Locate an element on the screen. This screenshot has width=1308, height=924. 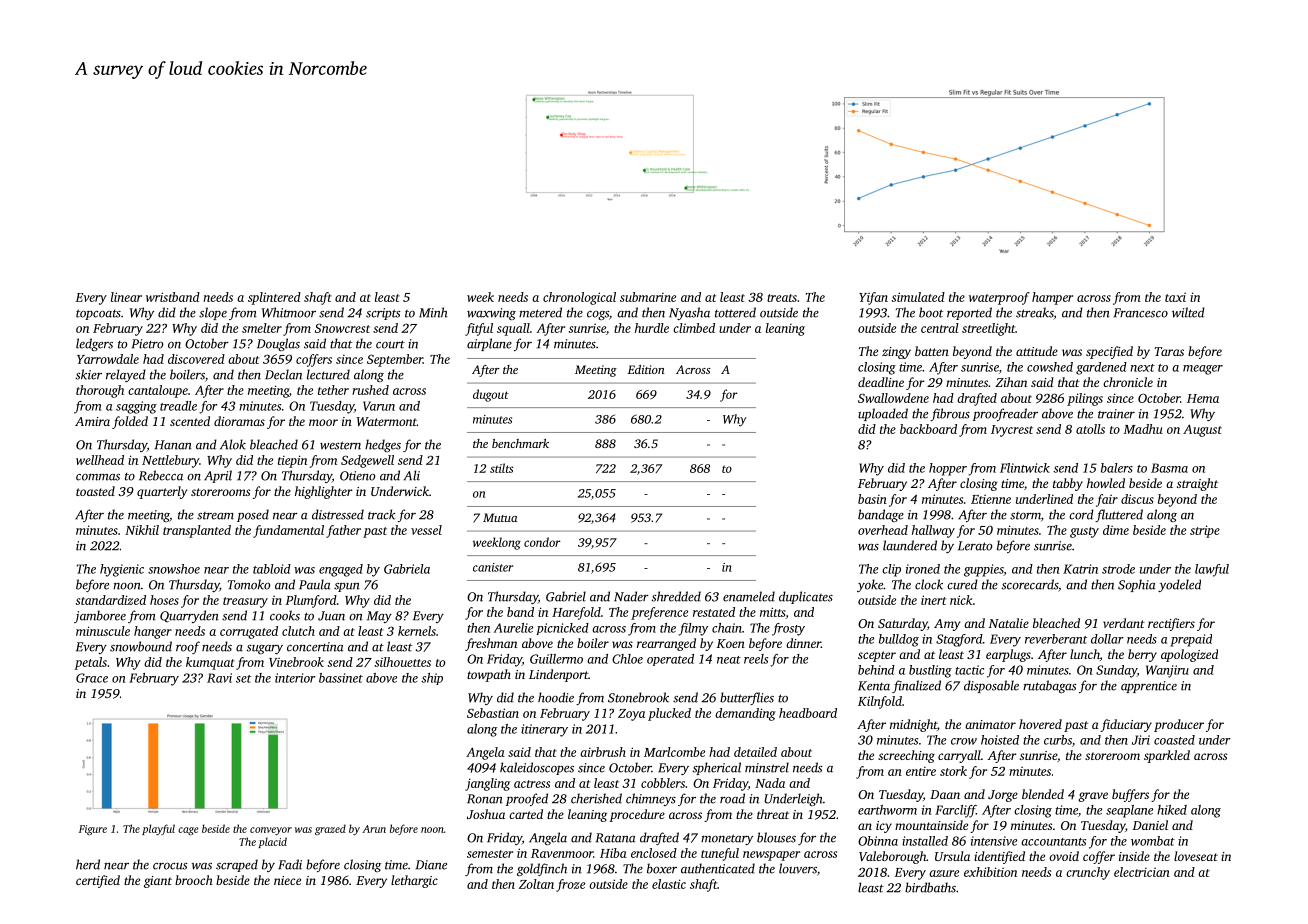
fiduciary is located at coordinates (1126, 725).
